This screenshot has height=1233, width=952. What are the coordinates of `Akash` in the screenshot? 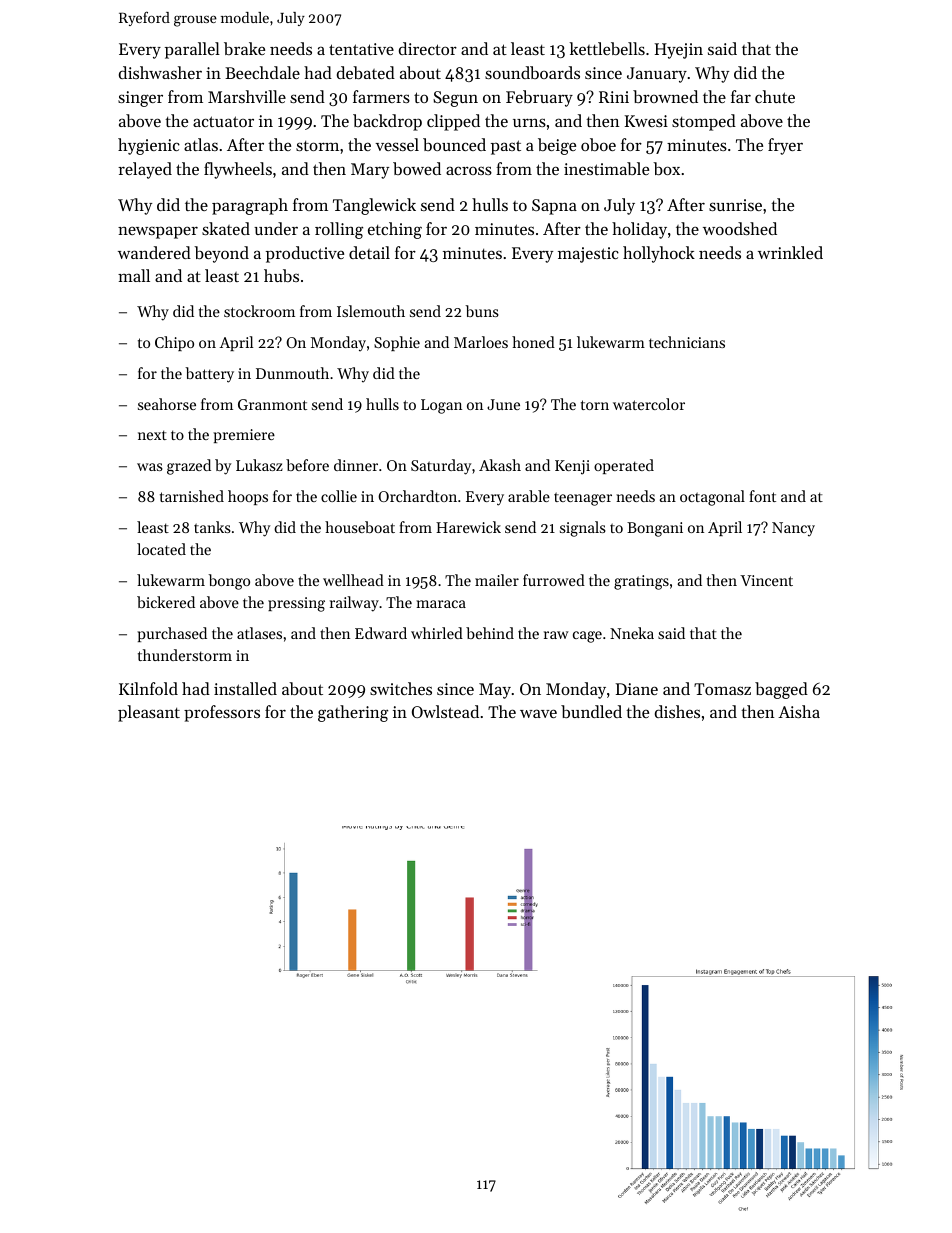 It's located at (500, 465).
